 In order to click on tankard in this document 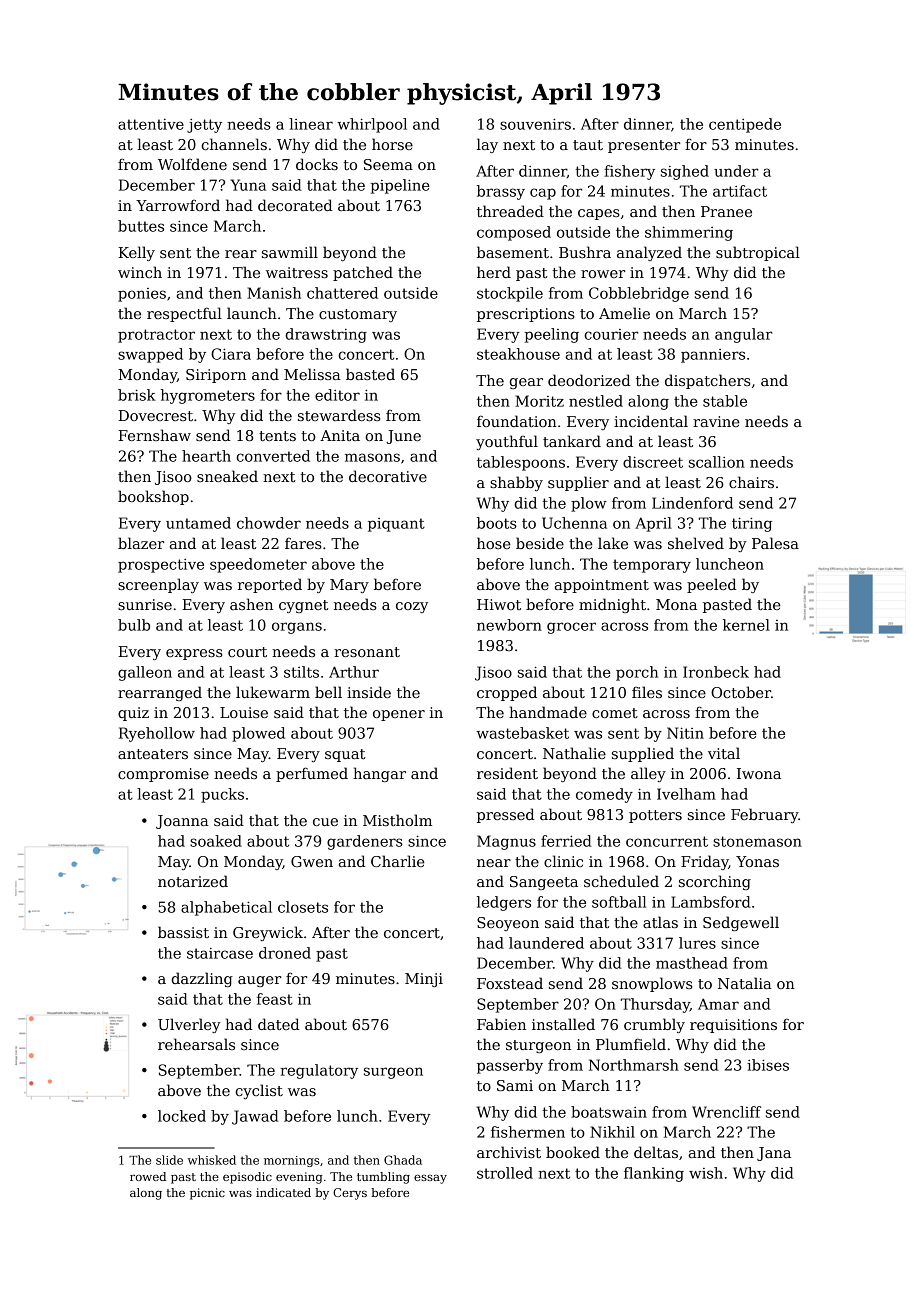, I will do `click(572, 441)`.
